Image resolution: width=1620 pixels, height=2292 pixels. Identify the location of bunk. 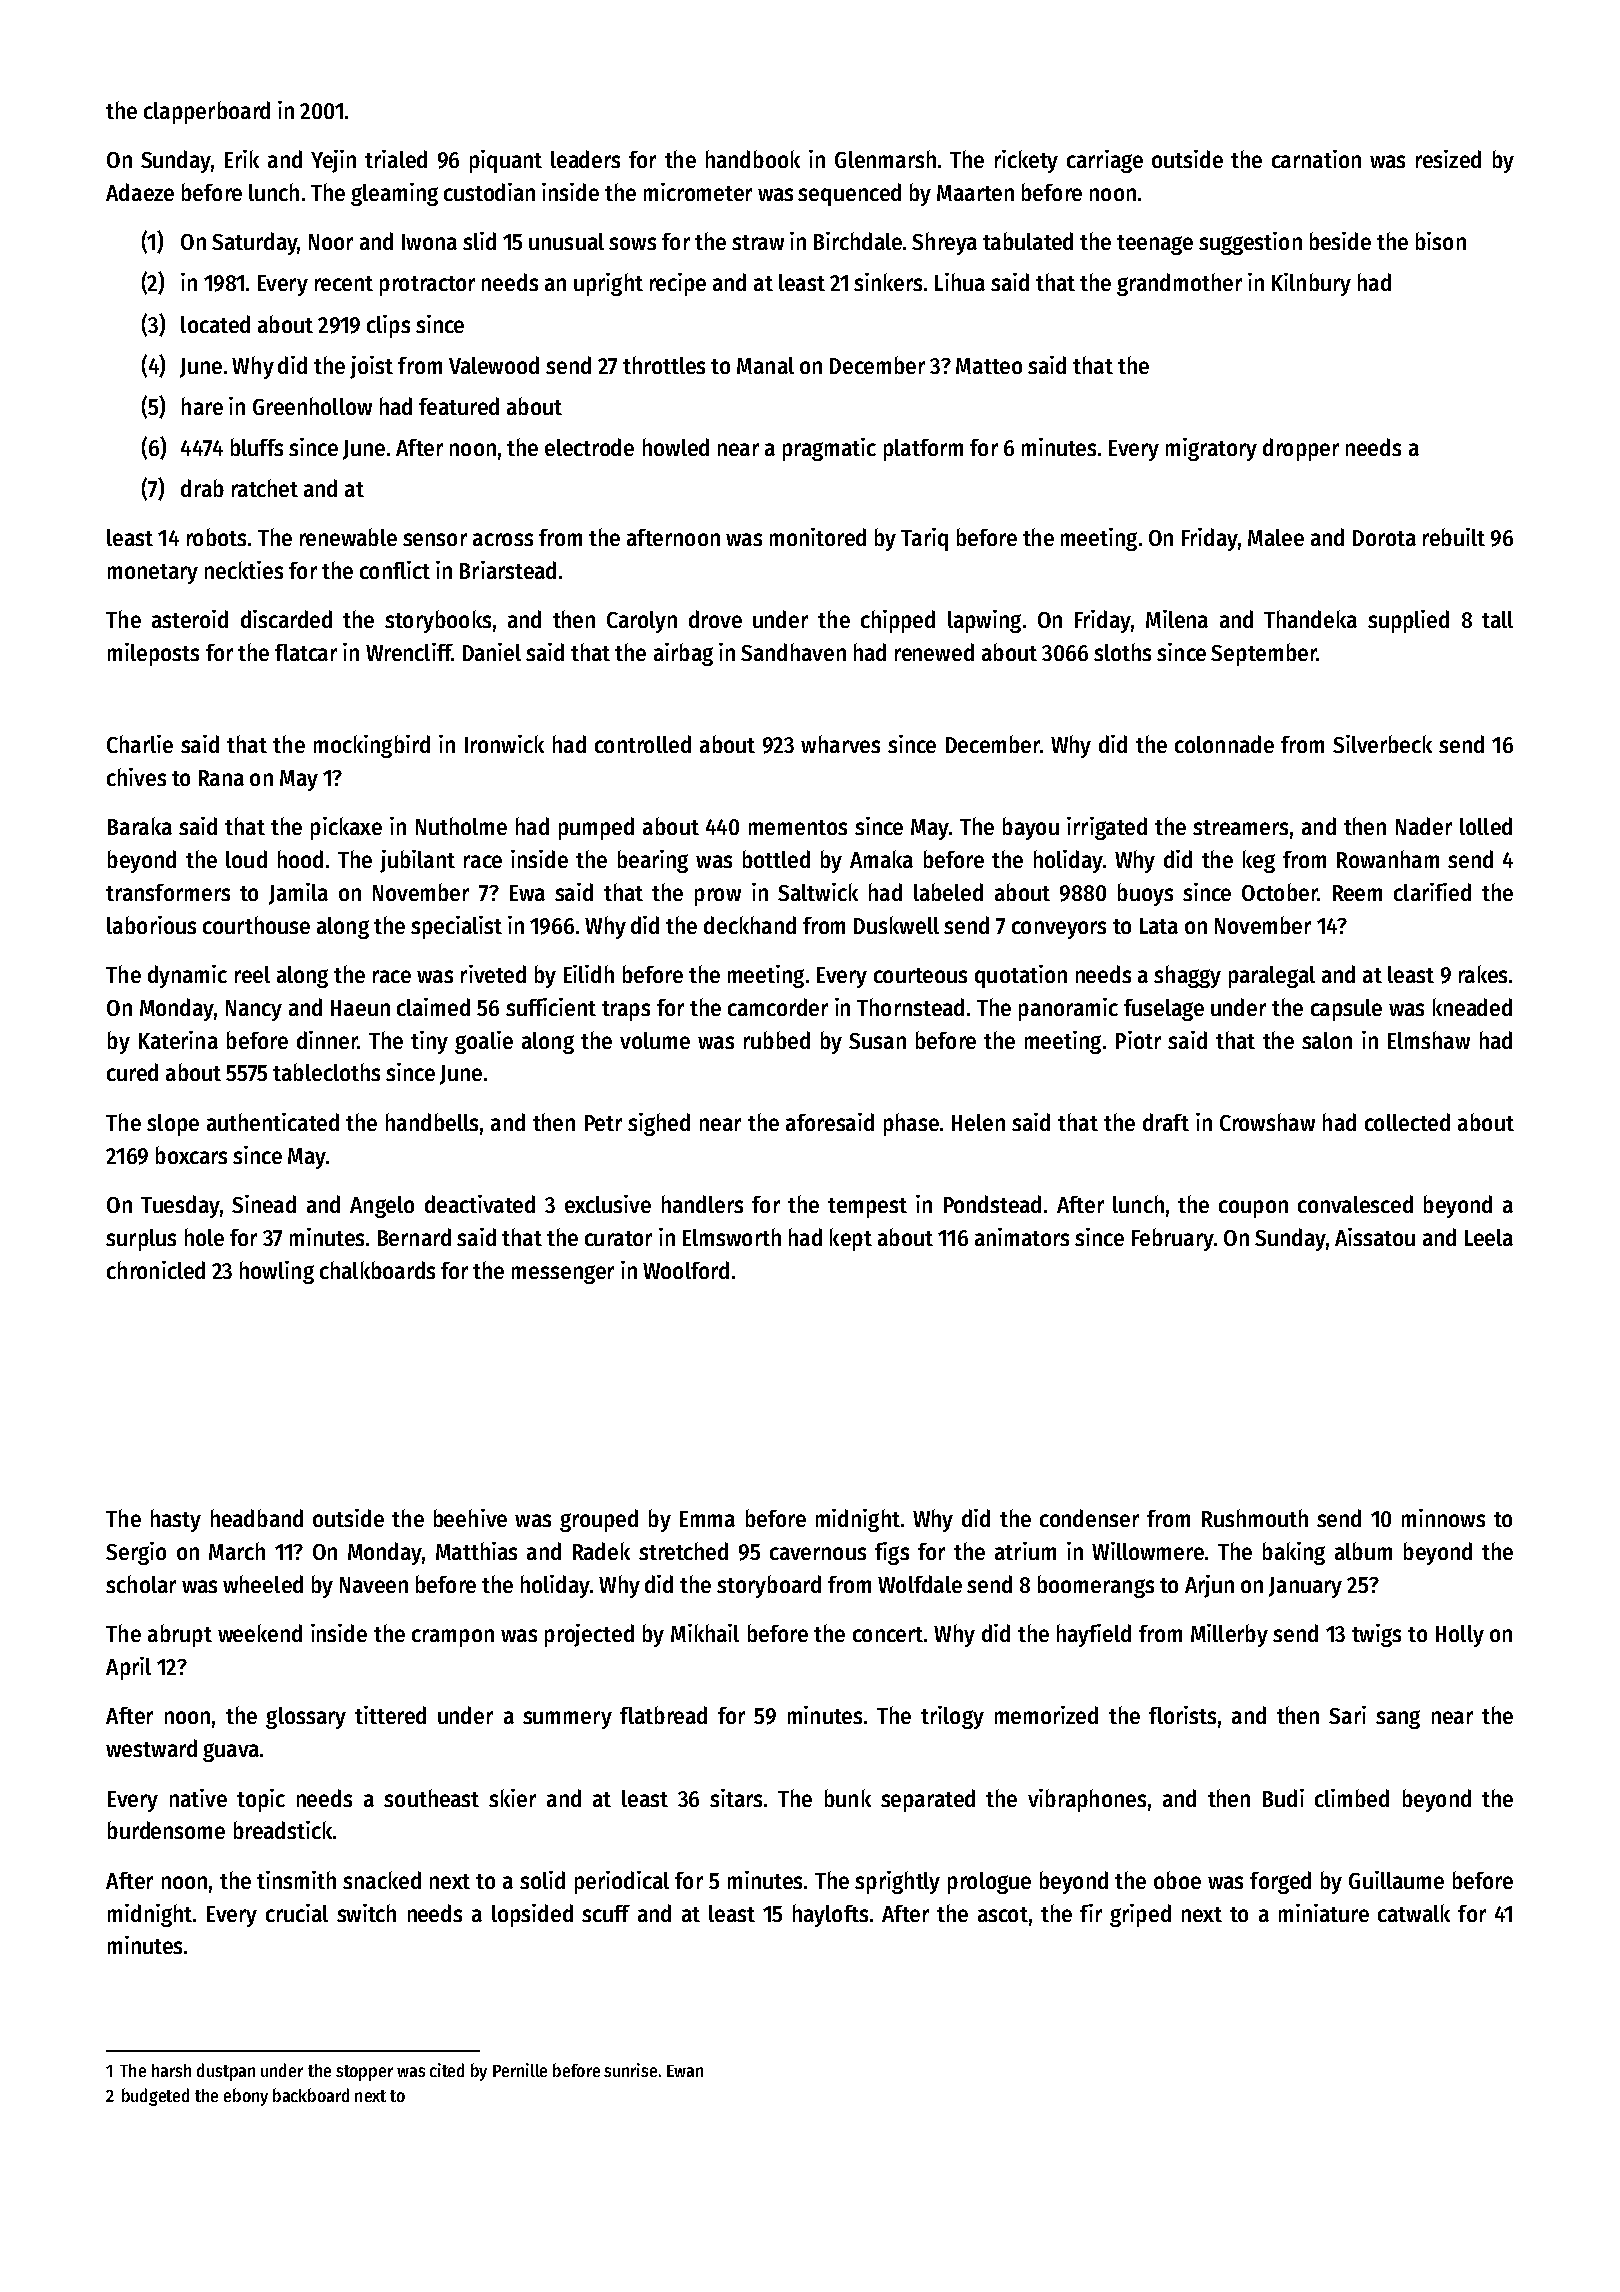
(848, 1798).
